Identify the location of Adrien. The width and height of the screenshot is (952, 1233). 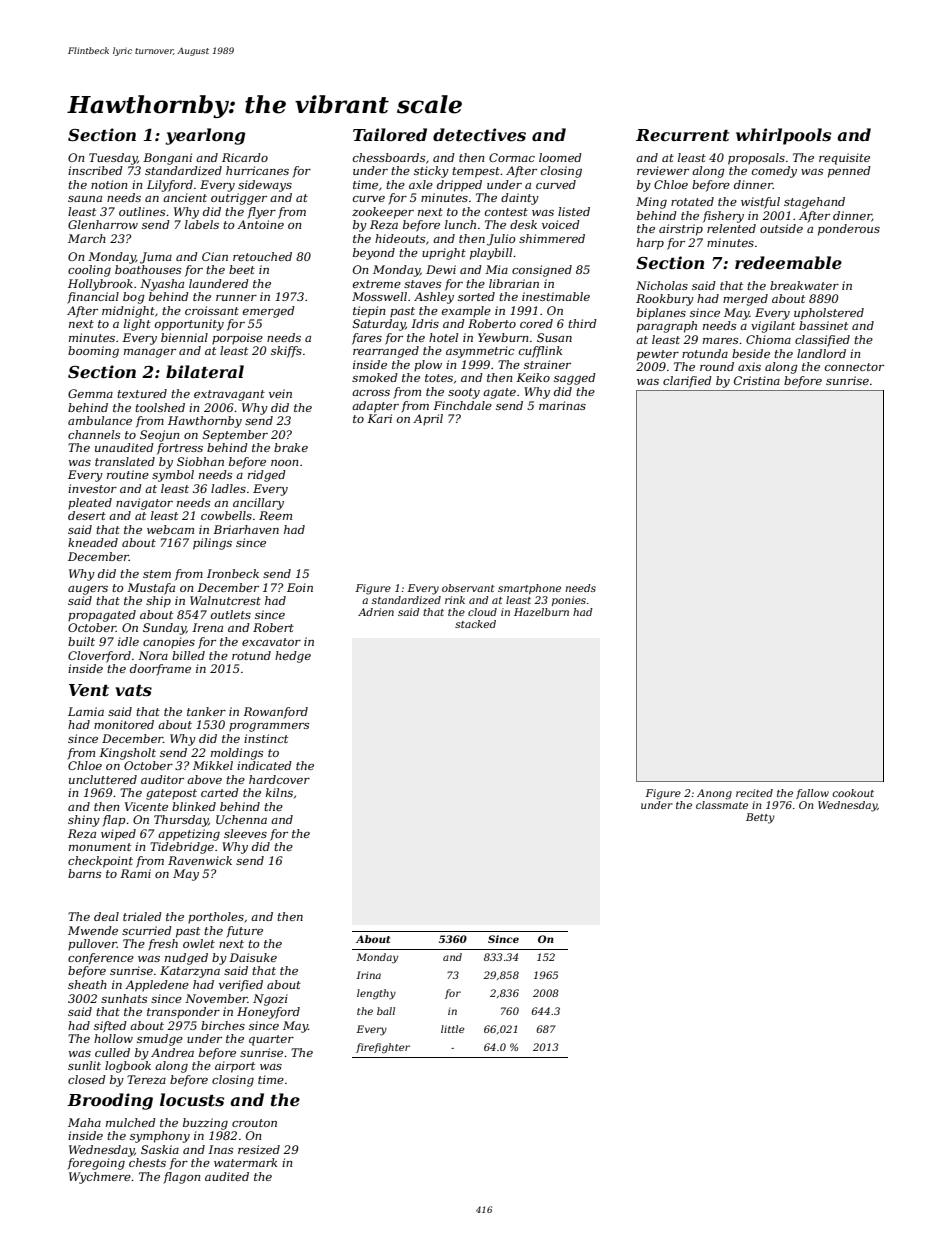
(376, 612).
